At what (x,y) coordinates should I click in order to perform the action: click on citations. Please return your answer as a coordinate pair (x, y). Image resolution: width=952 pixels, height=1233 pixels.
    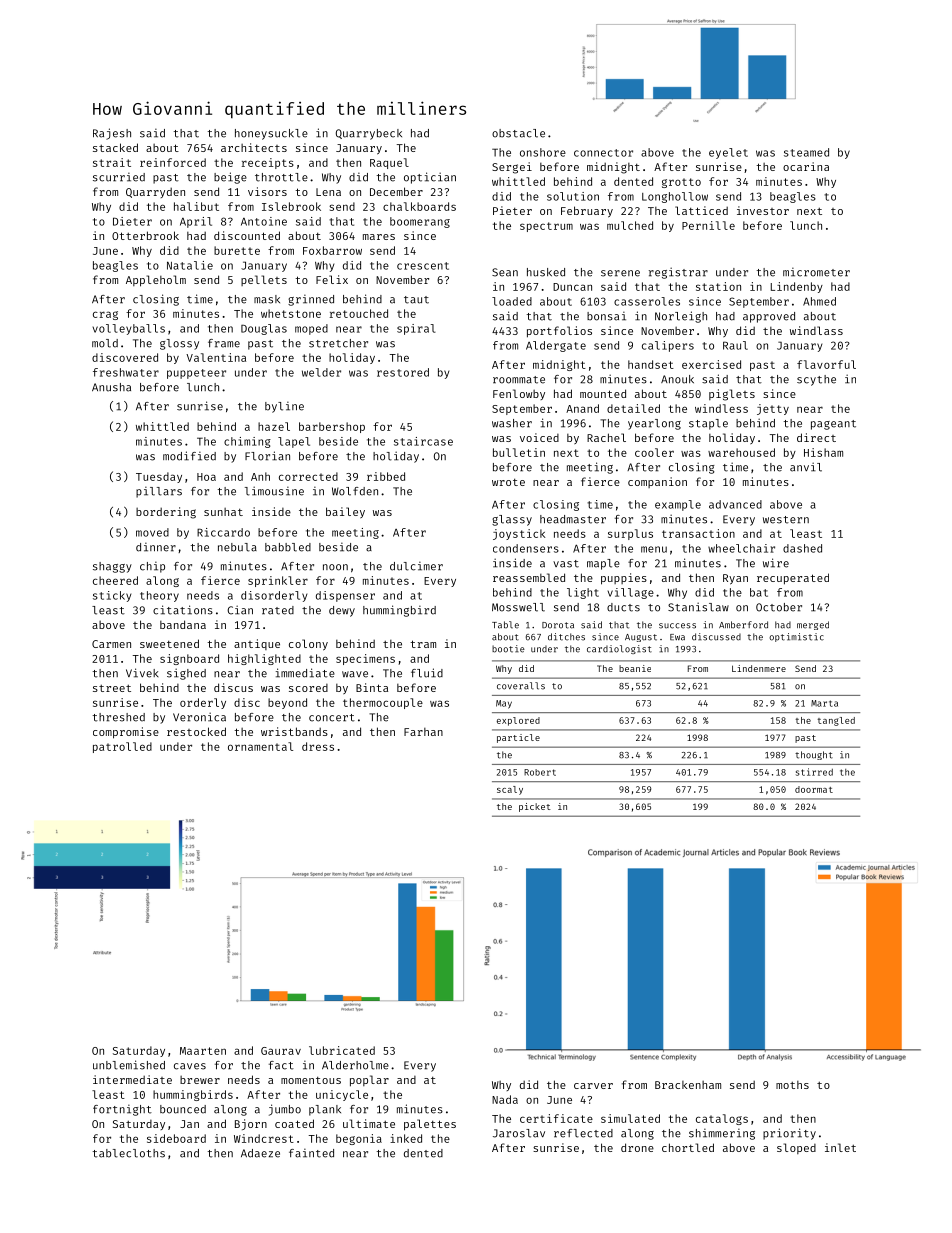
    Looking at the image, I should click on (183, 610).
